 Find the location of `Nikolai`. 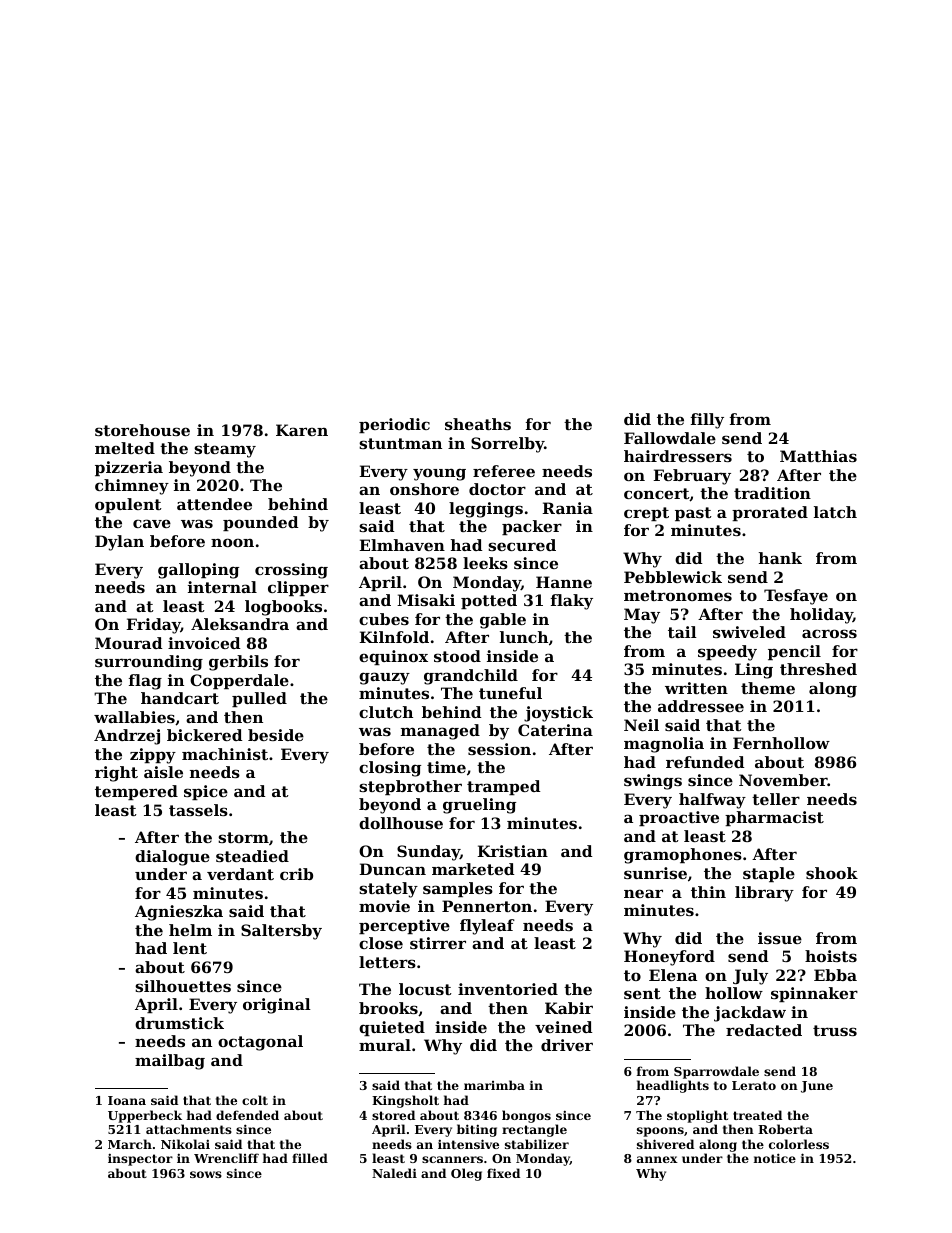

Nikolai is located at coordinates (185, 1144).
